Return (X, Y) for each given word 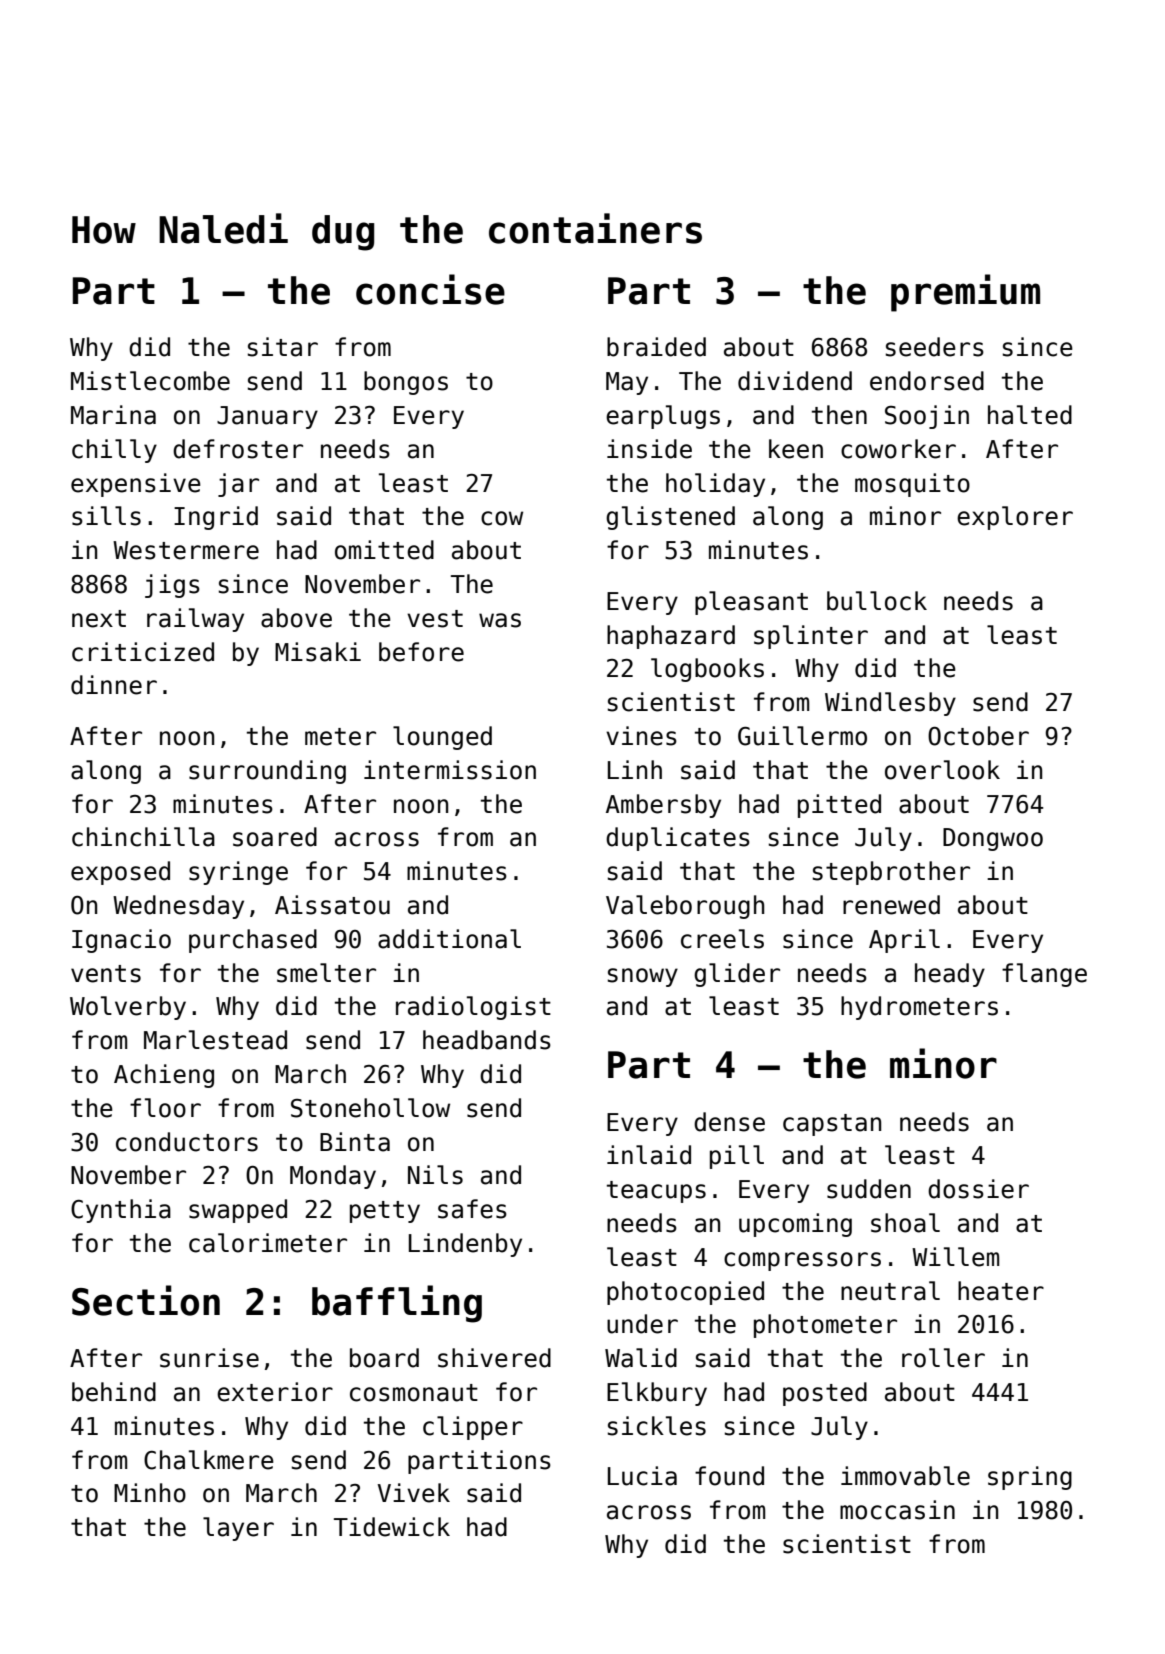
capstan (832, 1125)
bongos (406, 383)
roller (943, 1358)
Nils (435, 1175)
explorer (1015, 518)
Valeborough (685, 907)
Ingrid (216, 518)
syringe (238, 873)
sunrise (209, 1358)
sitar (283, 347)
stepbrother (891, 873)
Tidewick (392, 1527)
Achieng (164, 1076)
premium (965, 293)
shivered (494, 1358)
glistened (670, 518)
